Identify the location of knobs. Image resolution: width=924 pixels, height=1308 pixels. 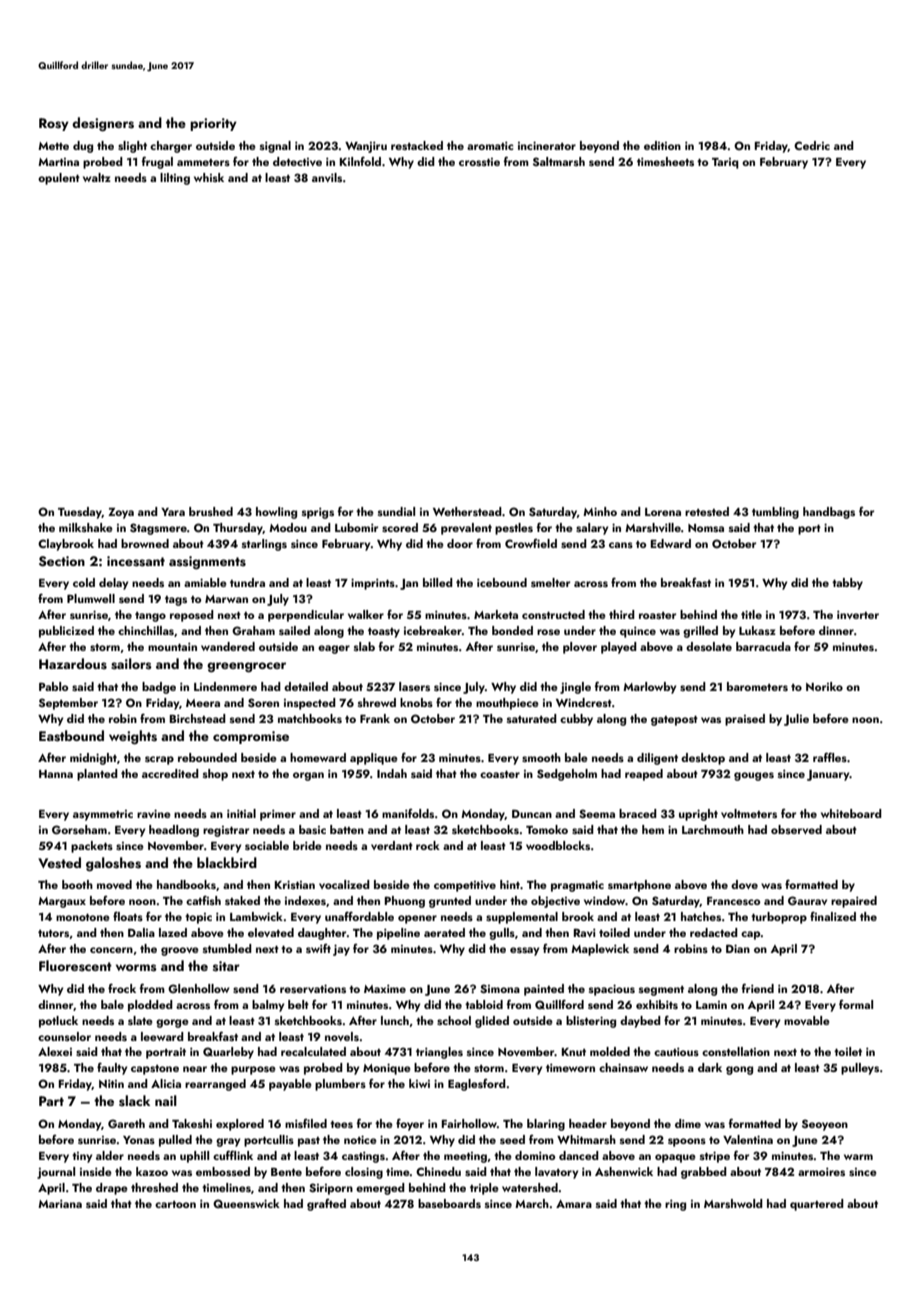
(416, 702).
